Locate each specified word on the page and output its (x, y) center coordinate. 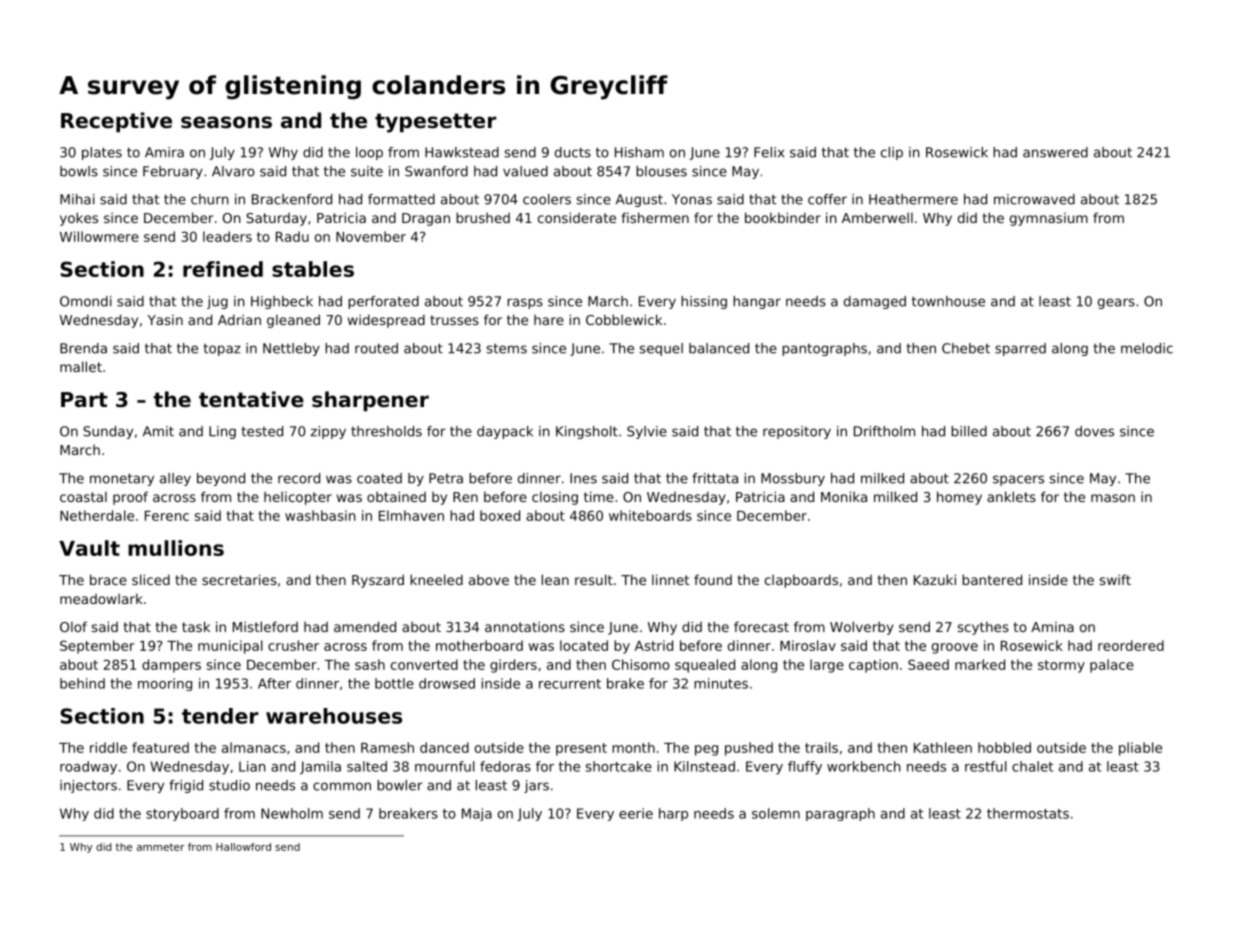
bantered (992, 579)
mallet (81, 366)
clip (892, 153)
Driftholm (884, 431)
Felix (769, 152)
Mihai (77, 199)
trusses (454, 320)
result (594, 579)
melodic (1147, 348)
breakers (408, 813)
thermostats (1028, 813)
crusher (293, 645)
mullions (176, 548)
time (599, 496)
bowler (400, 785)
